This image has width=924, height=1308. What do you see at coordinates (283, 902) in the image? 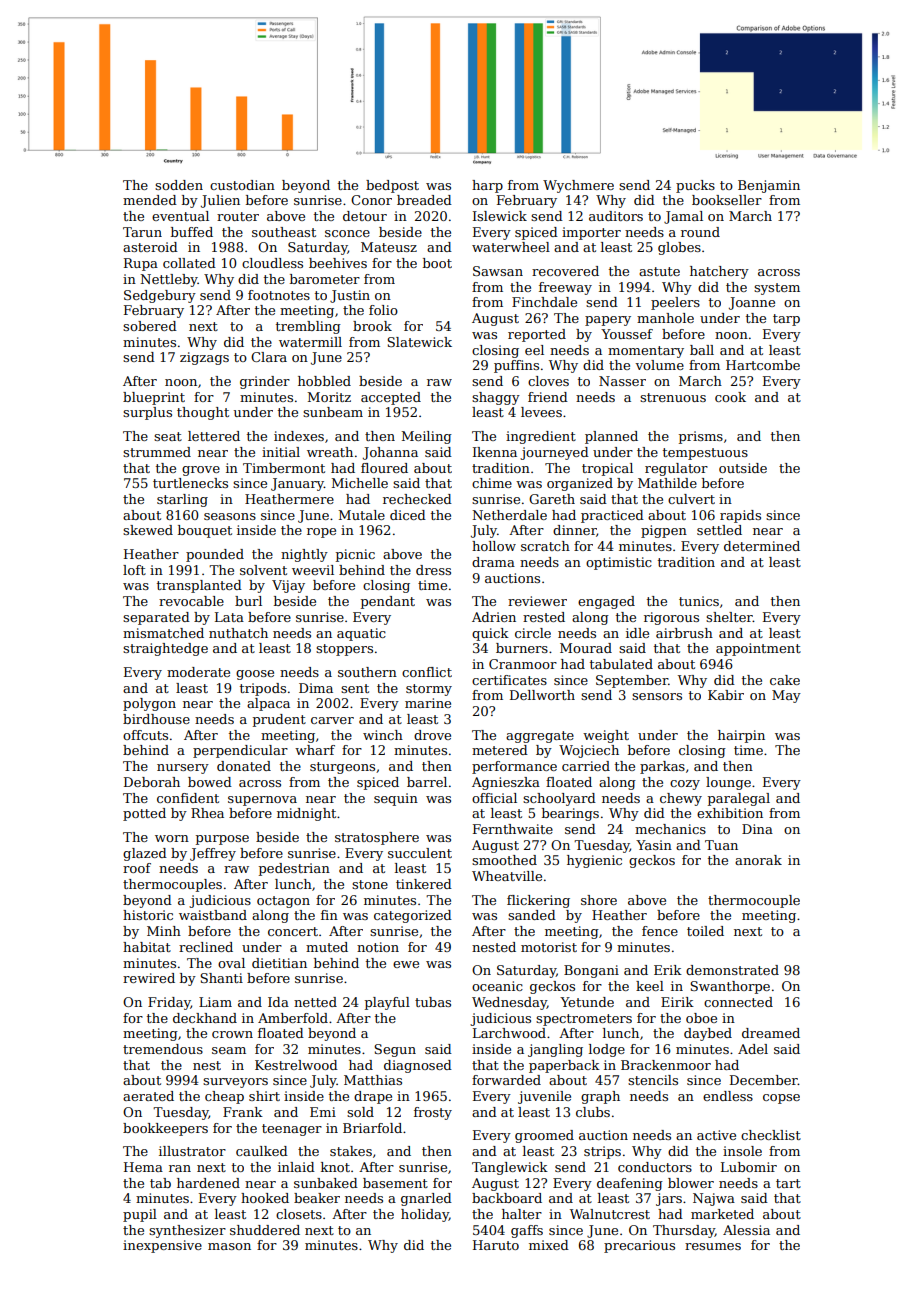
I see `octagon` at bounding box center [283, 902].
